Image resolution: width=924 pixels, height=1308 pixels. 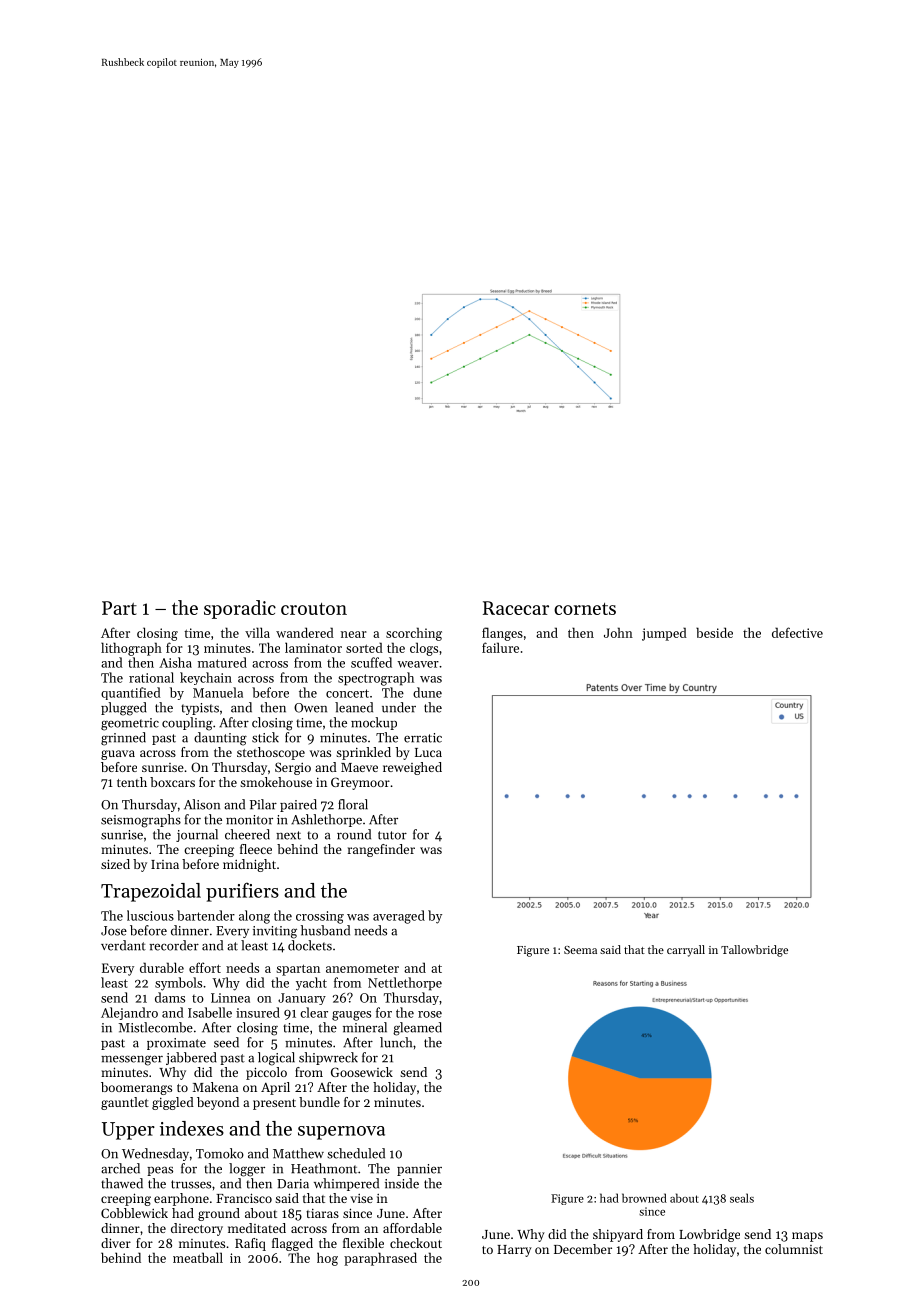 I want to click on erratic, so click(x=423, y=738).
